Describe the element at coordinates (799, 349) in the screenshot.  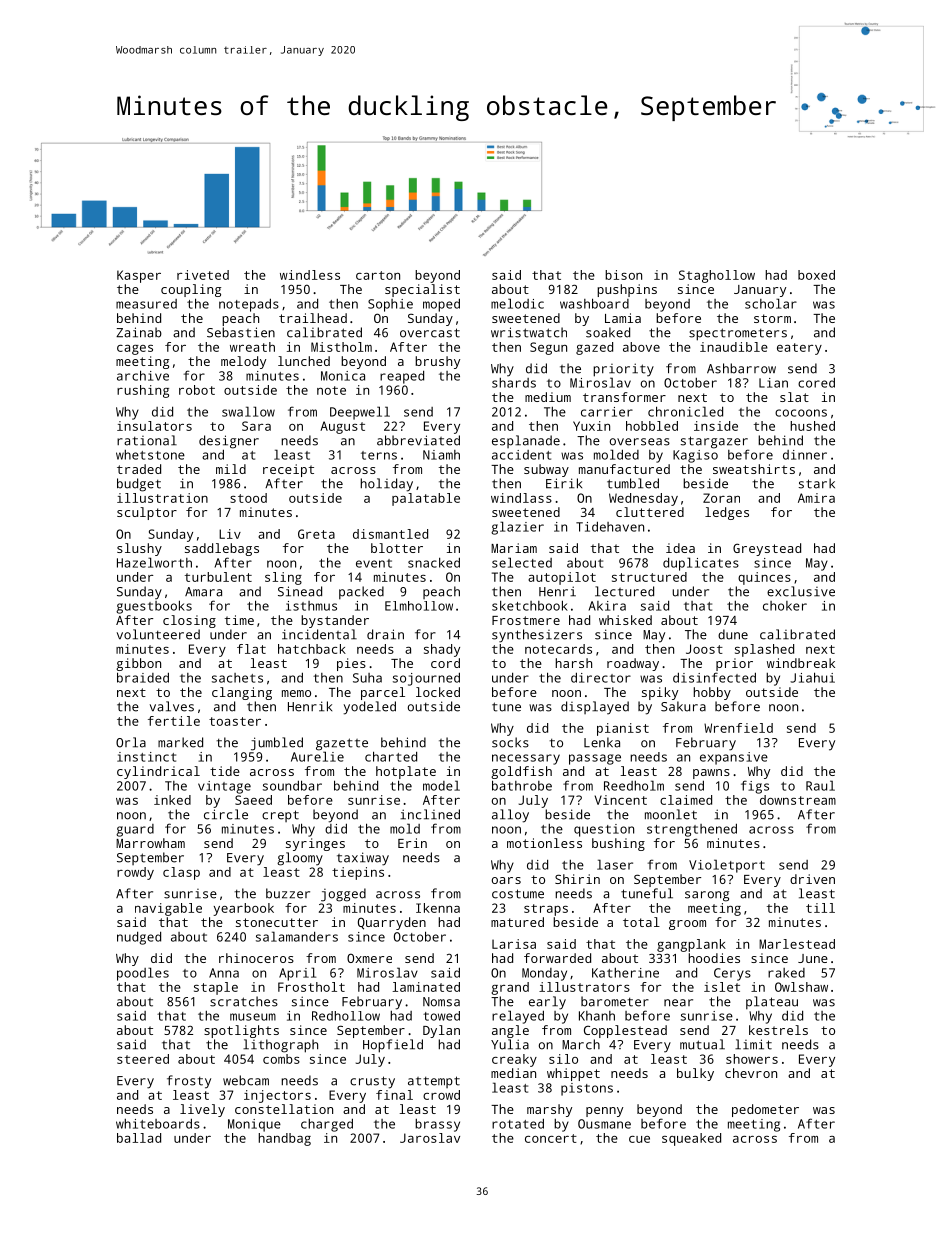
I see `eatery` at that location.
